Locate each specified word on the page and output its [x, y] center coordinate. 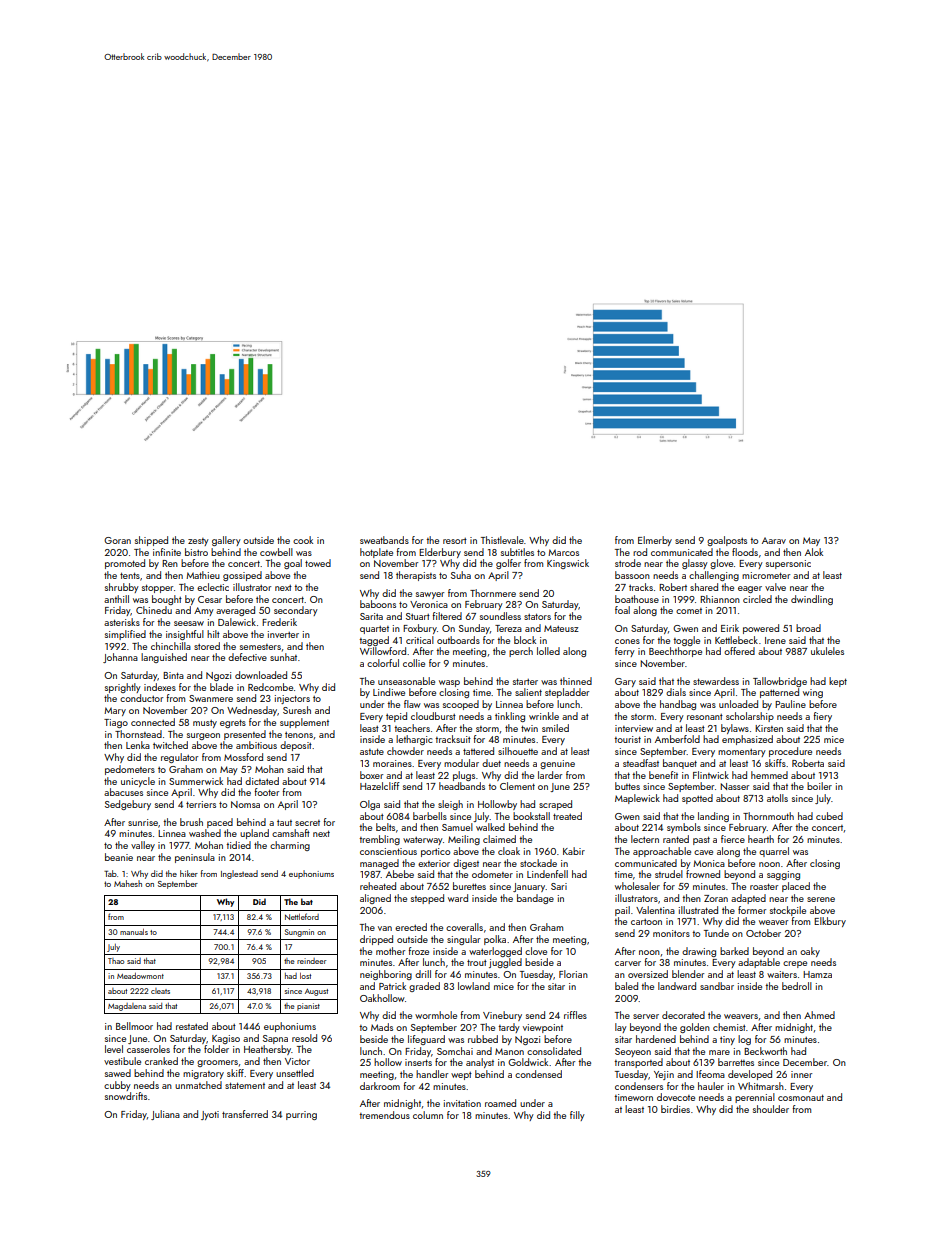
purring [301, 1115]
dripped [376, 940]
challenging [714, 576]
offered [739, 651]
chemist [729, 1027]
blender [688, 974]
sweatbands [384, 540]
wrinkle [544, 716]
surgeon [203, 736]
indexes [160, 687]
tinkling [510, 717]
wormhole [436, 1015]
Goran [117, 540]
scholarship [750, 717]
